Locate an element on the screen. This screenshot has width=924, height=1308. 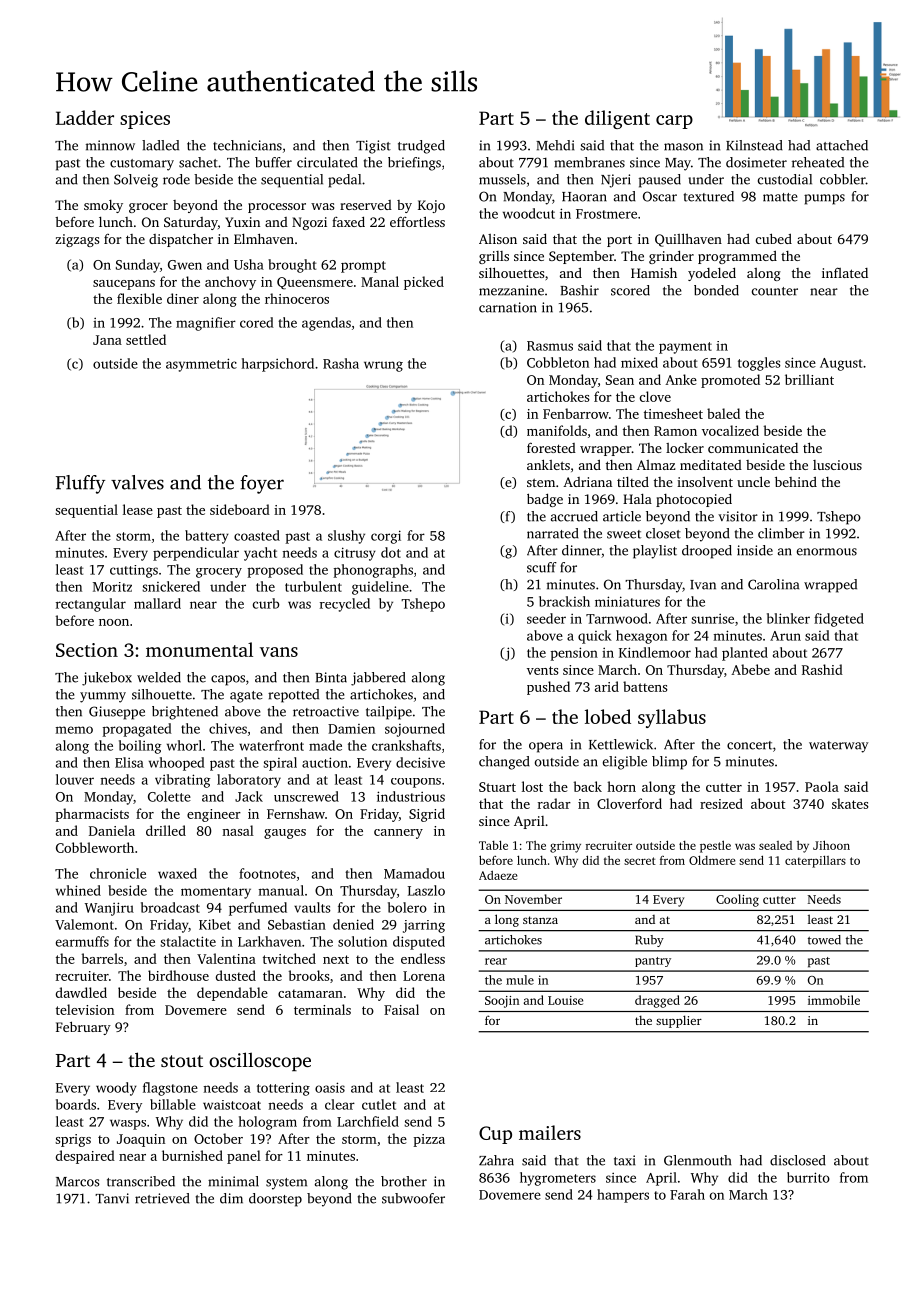
anklets is located at coordinates (548, 464).
